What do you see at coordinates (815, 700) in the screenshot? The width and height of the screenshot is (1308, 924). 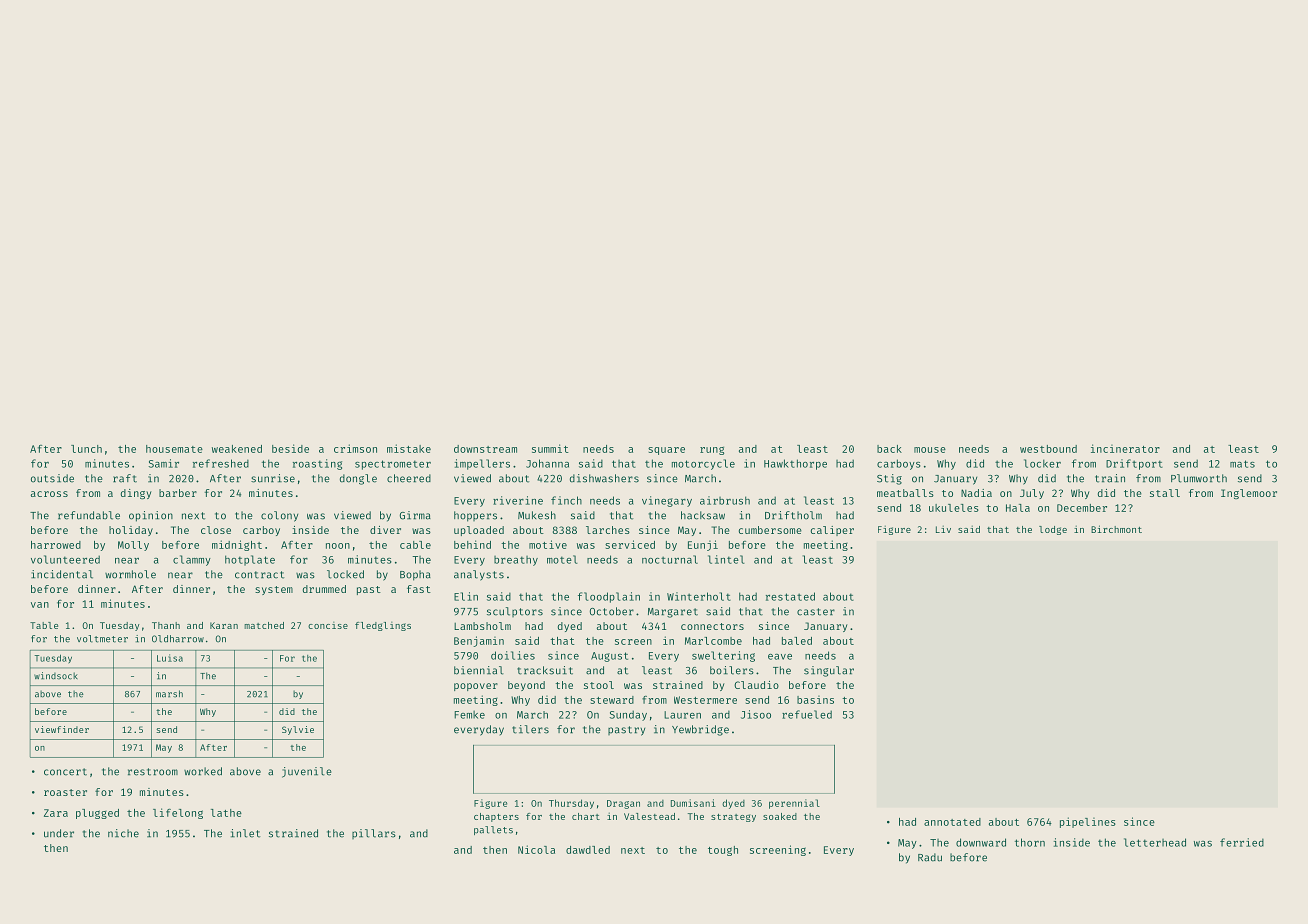 I see `basins` at bounding box center [815, 700].
